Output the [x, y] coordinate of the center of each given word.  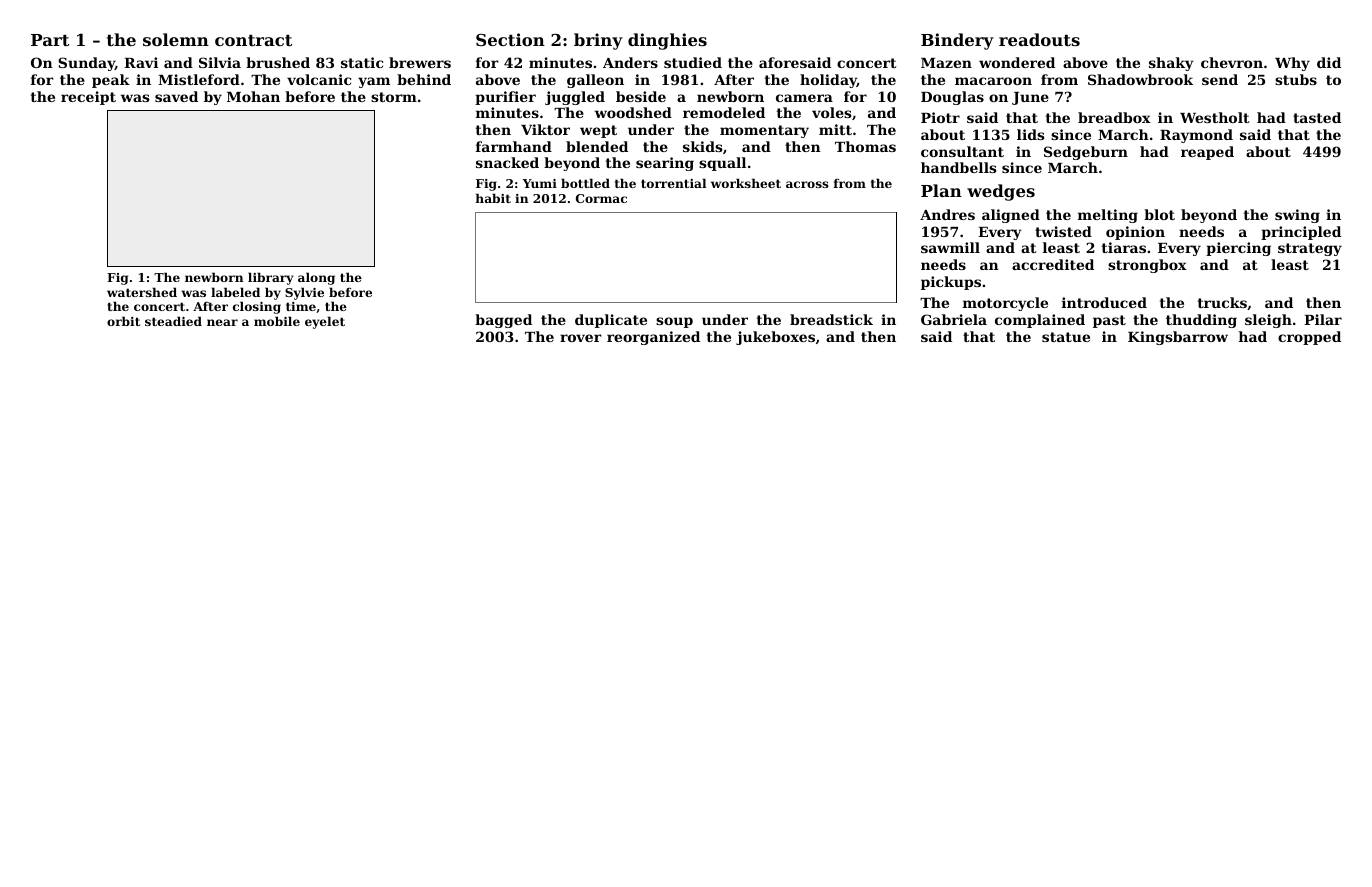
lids [1031, 134]
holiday [828, 81]
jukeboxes [775, 338]
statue [1066, 337]
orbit [123, 321]
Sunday [86, 64]
